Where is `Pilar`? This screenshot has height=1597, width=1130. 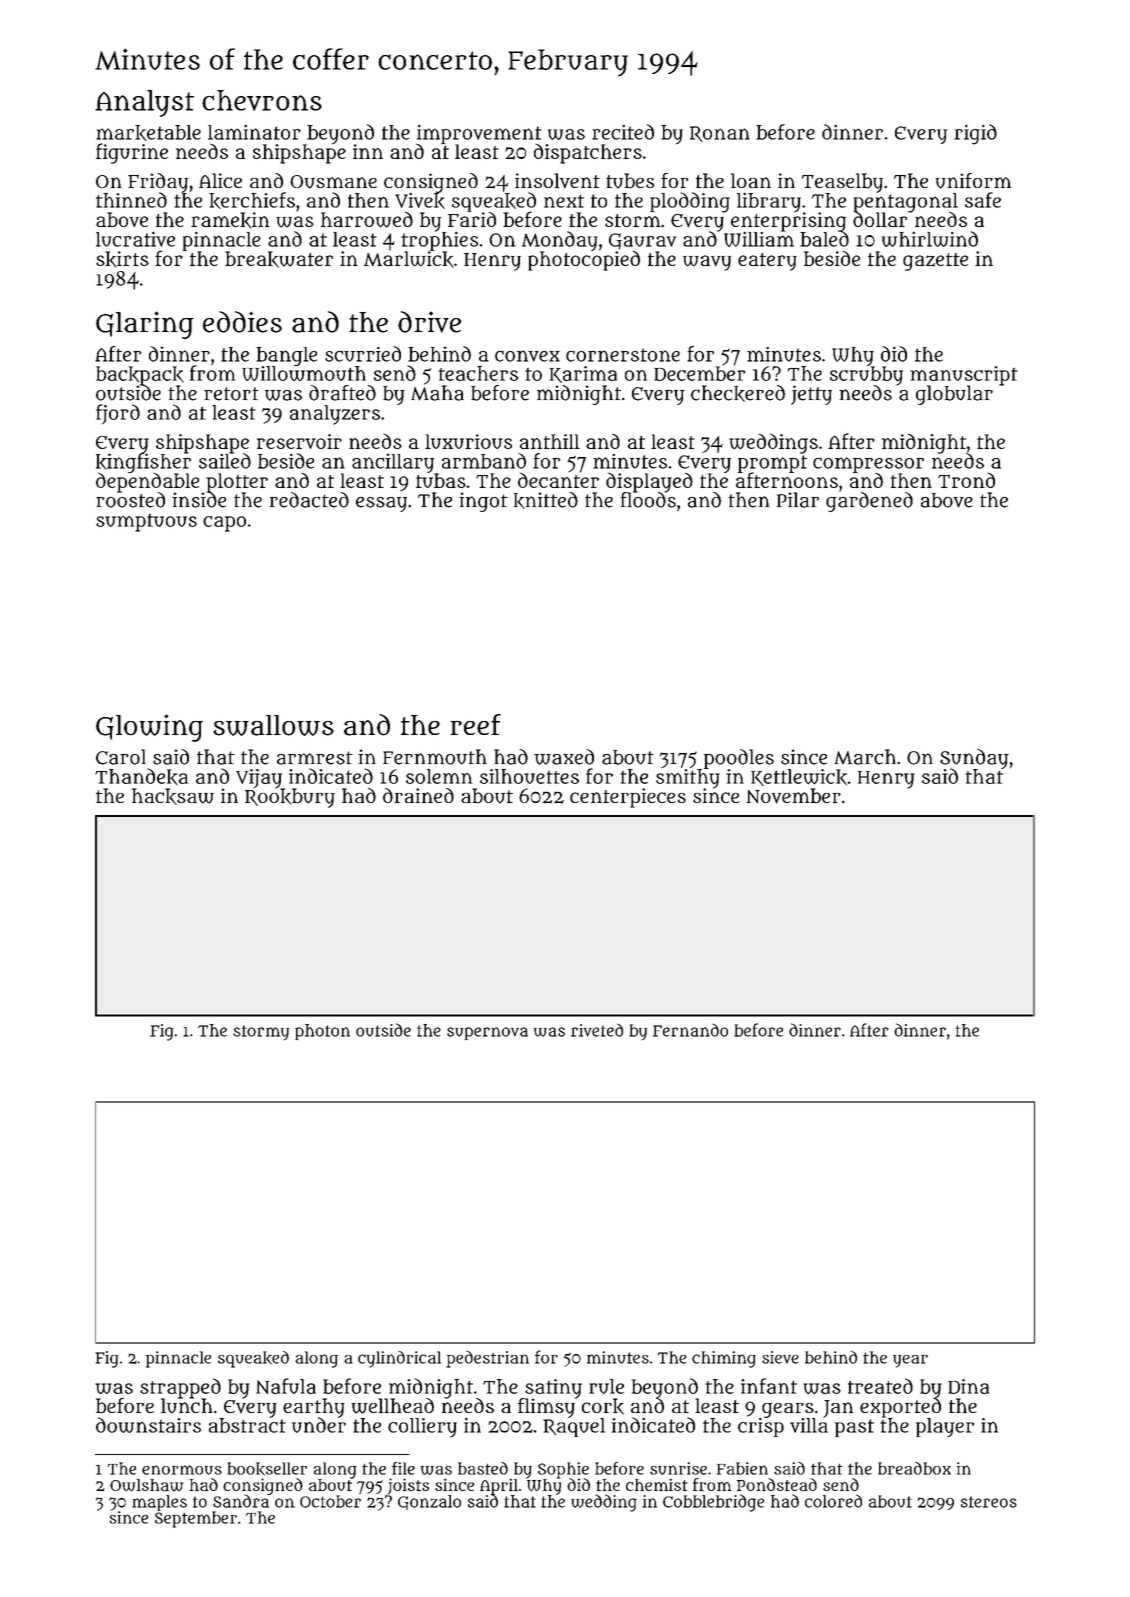 Pilar is located at coordinates (798, 500).
